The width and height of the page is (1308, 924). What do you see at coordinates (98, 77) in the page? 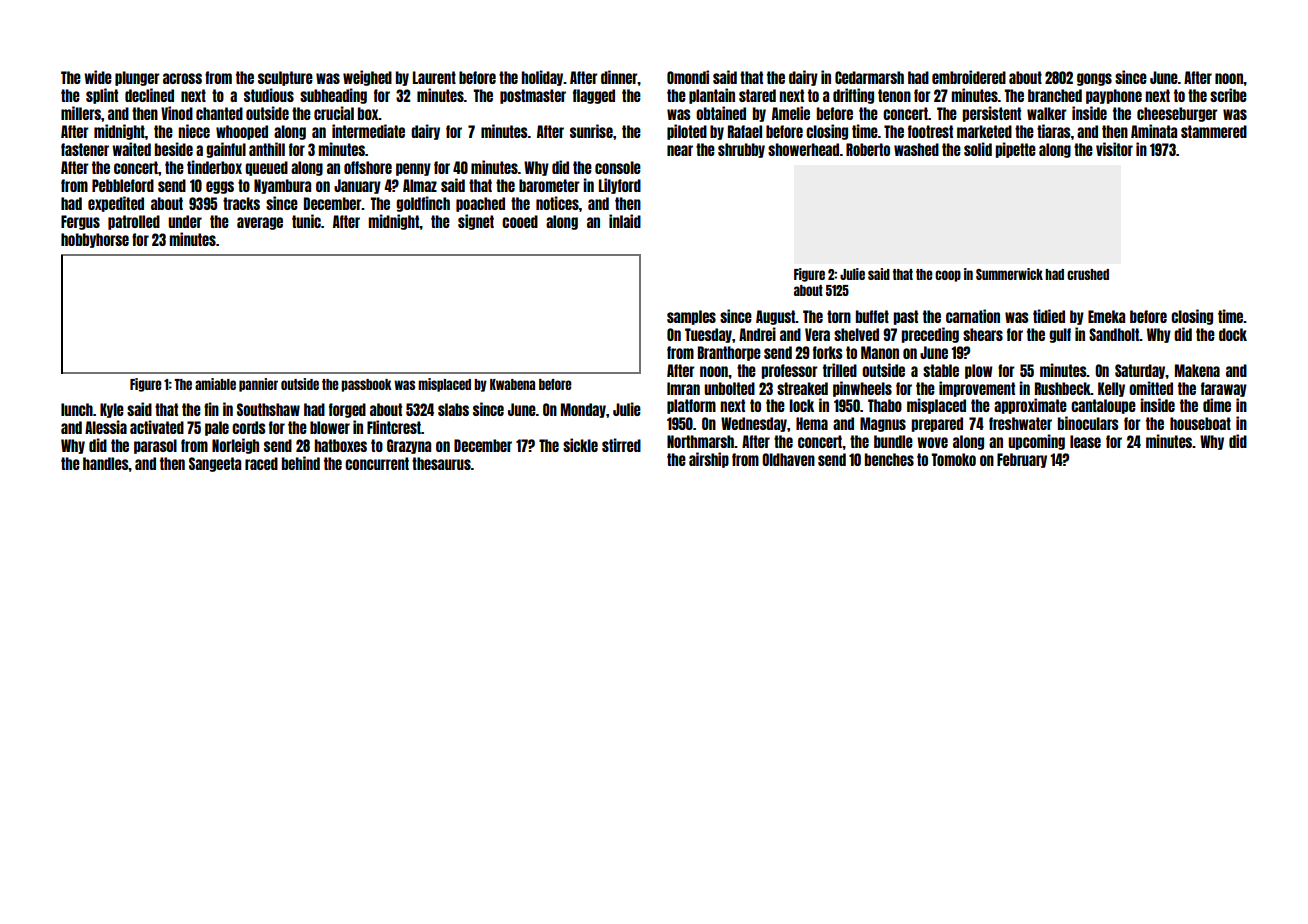
I see `wide` at bounding box center [98, 77].
